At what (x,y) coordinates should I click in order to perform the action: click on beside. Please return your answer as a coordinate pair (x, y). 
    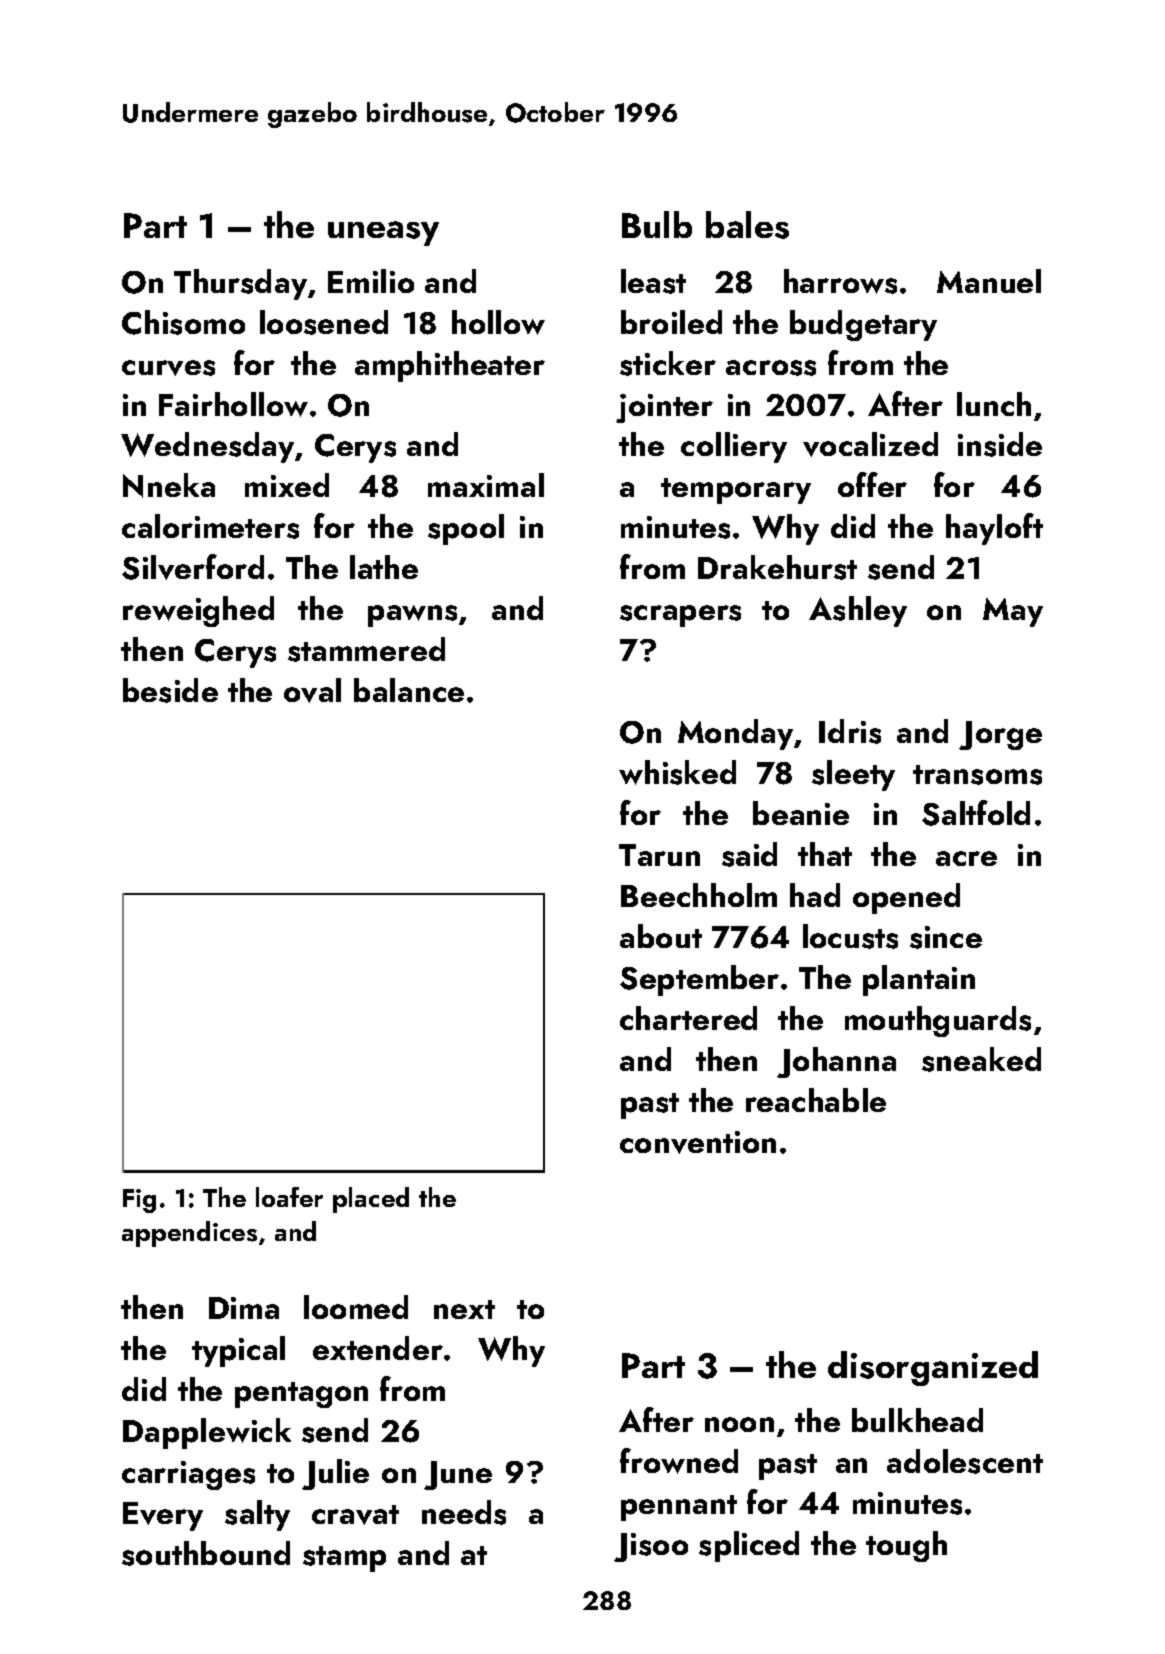
    Looking at the image, I should click on (170, 690).
